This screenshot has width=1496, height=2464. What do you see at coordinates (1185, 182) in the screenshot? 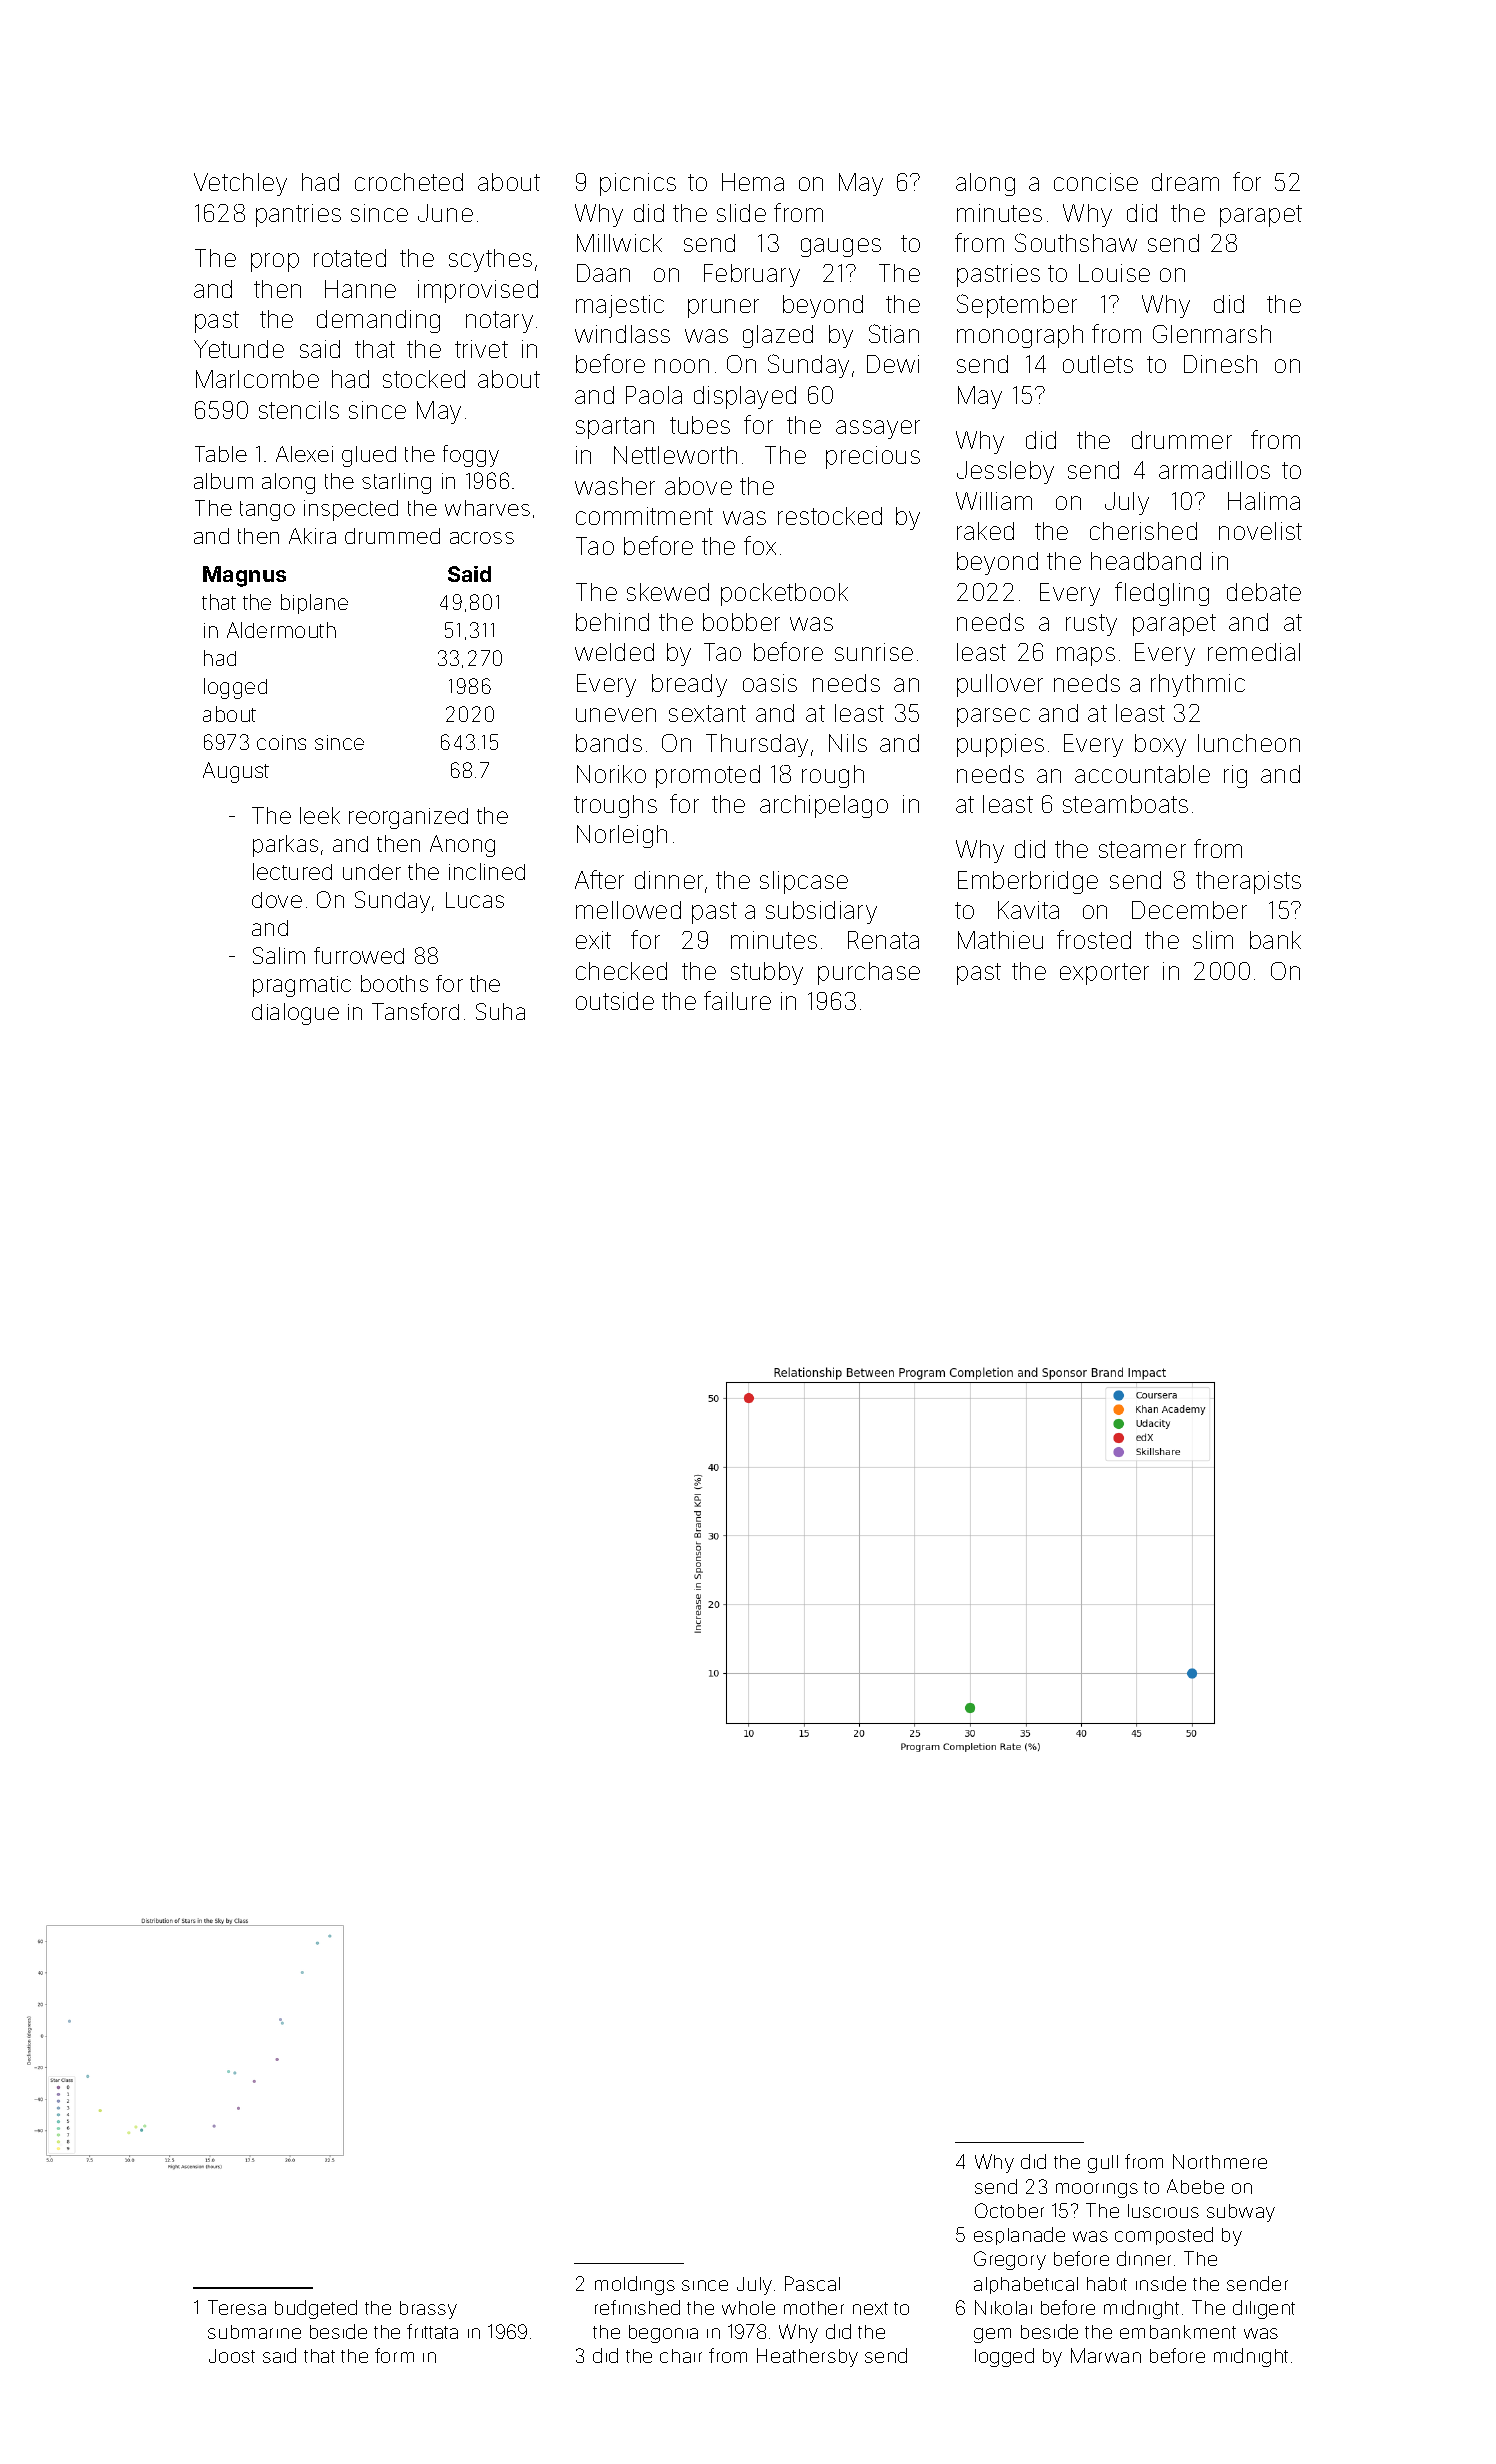
I see `dream` at bounding box center [1185, 182].
